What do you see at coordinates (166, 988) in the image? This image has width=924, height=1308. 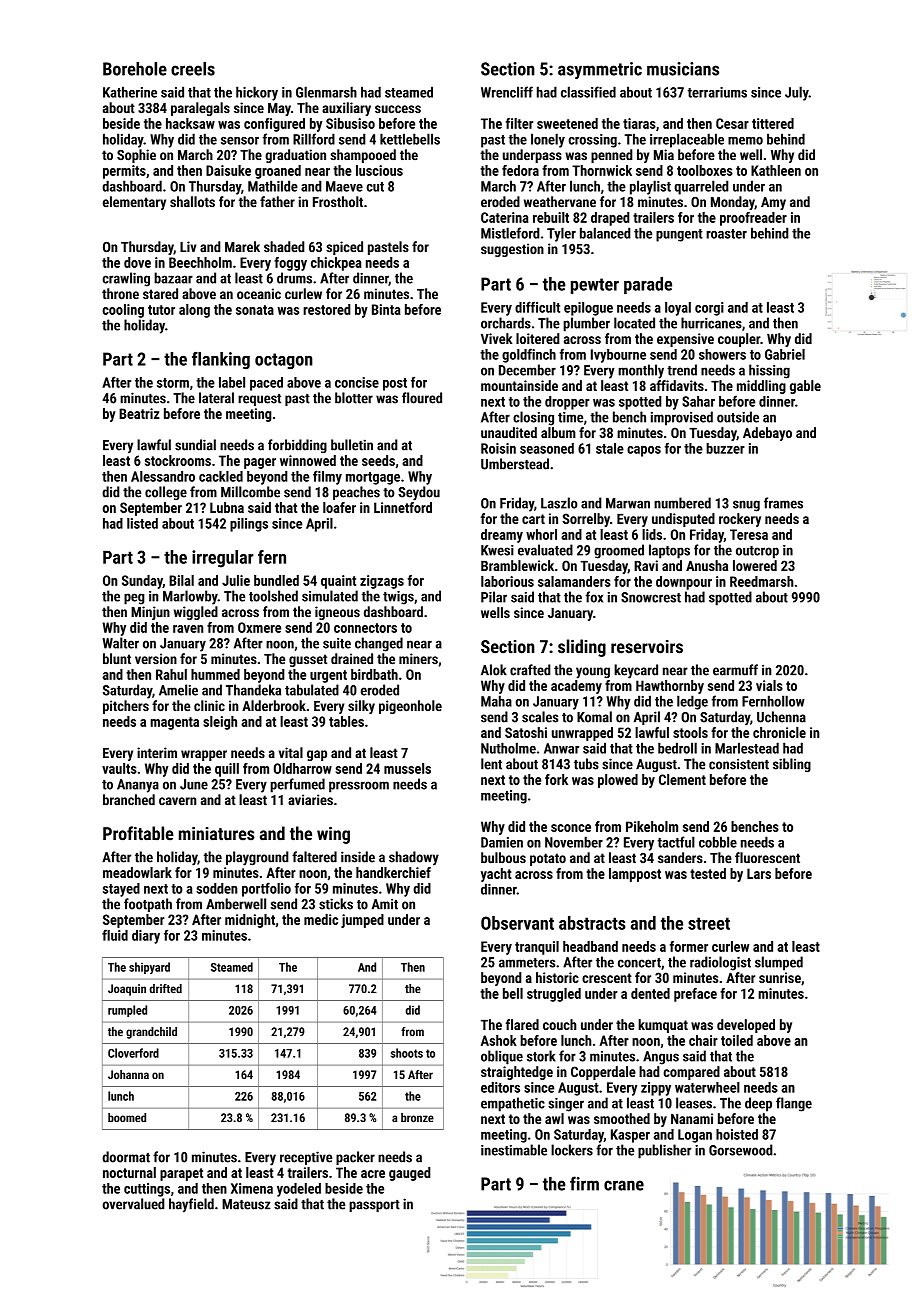 I see `drifted` at bounding box center [166, 988].
